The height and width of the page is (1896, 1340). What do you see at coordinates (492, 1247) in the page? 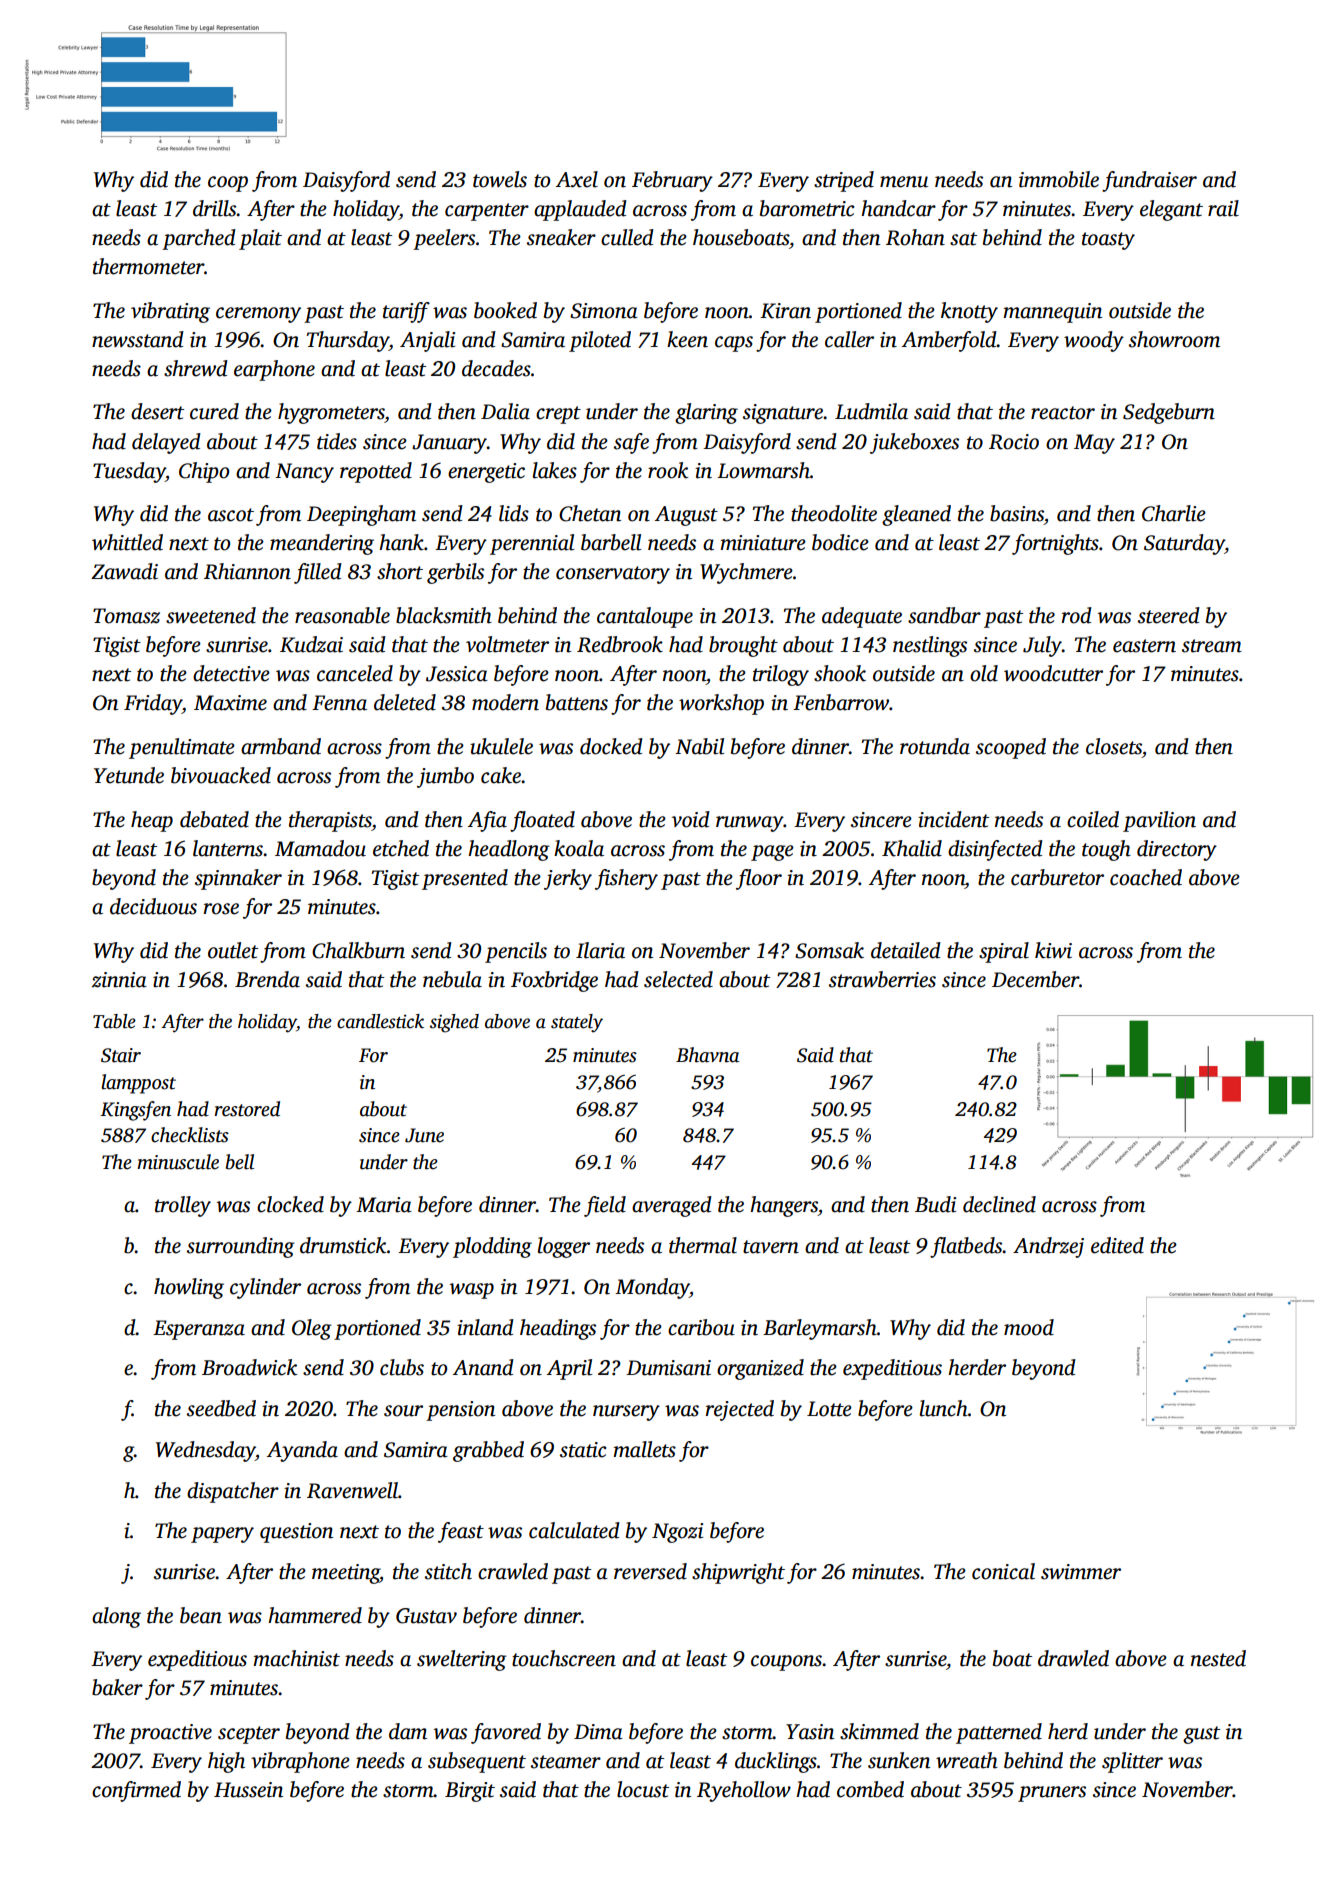
I see `plodding` at bounding box center [492, 1247].
